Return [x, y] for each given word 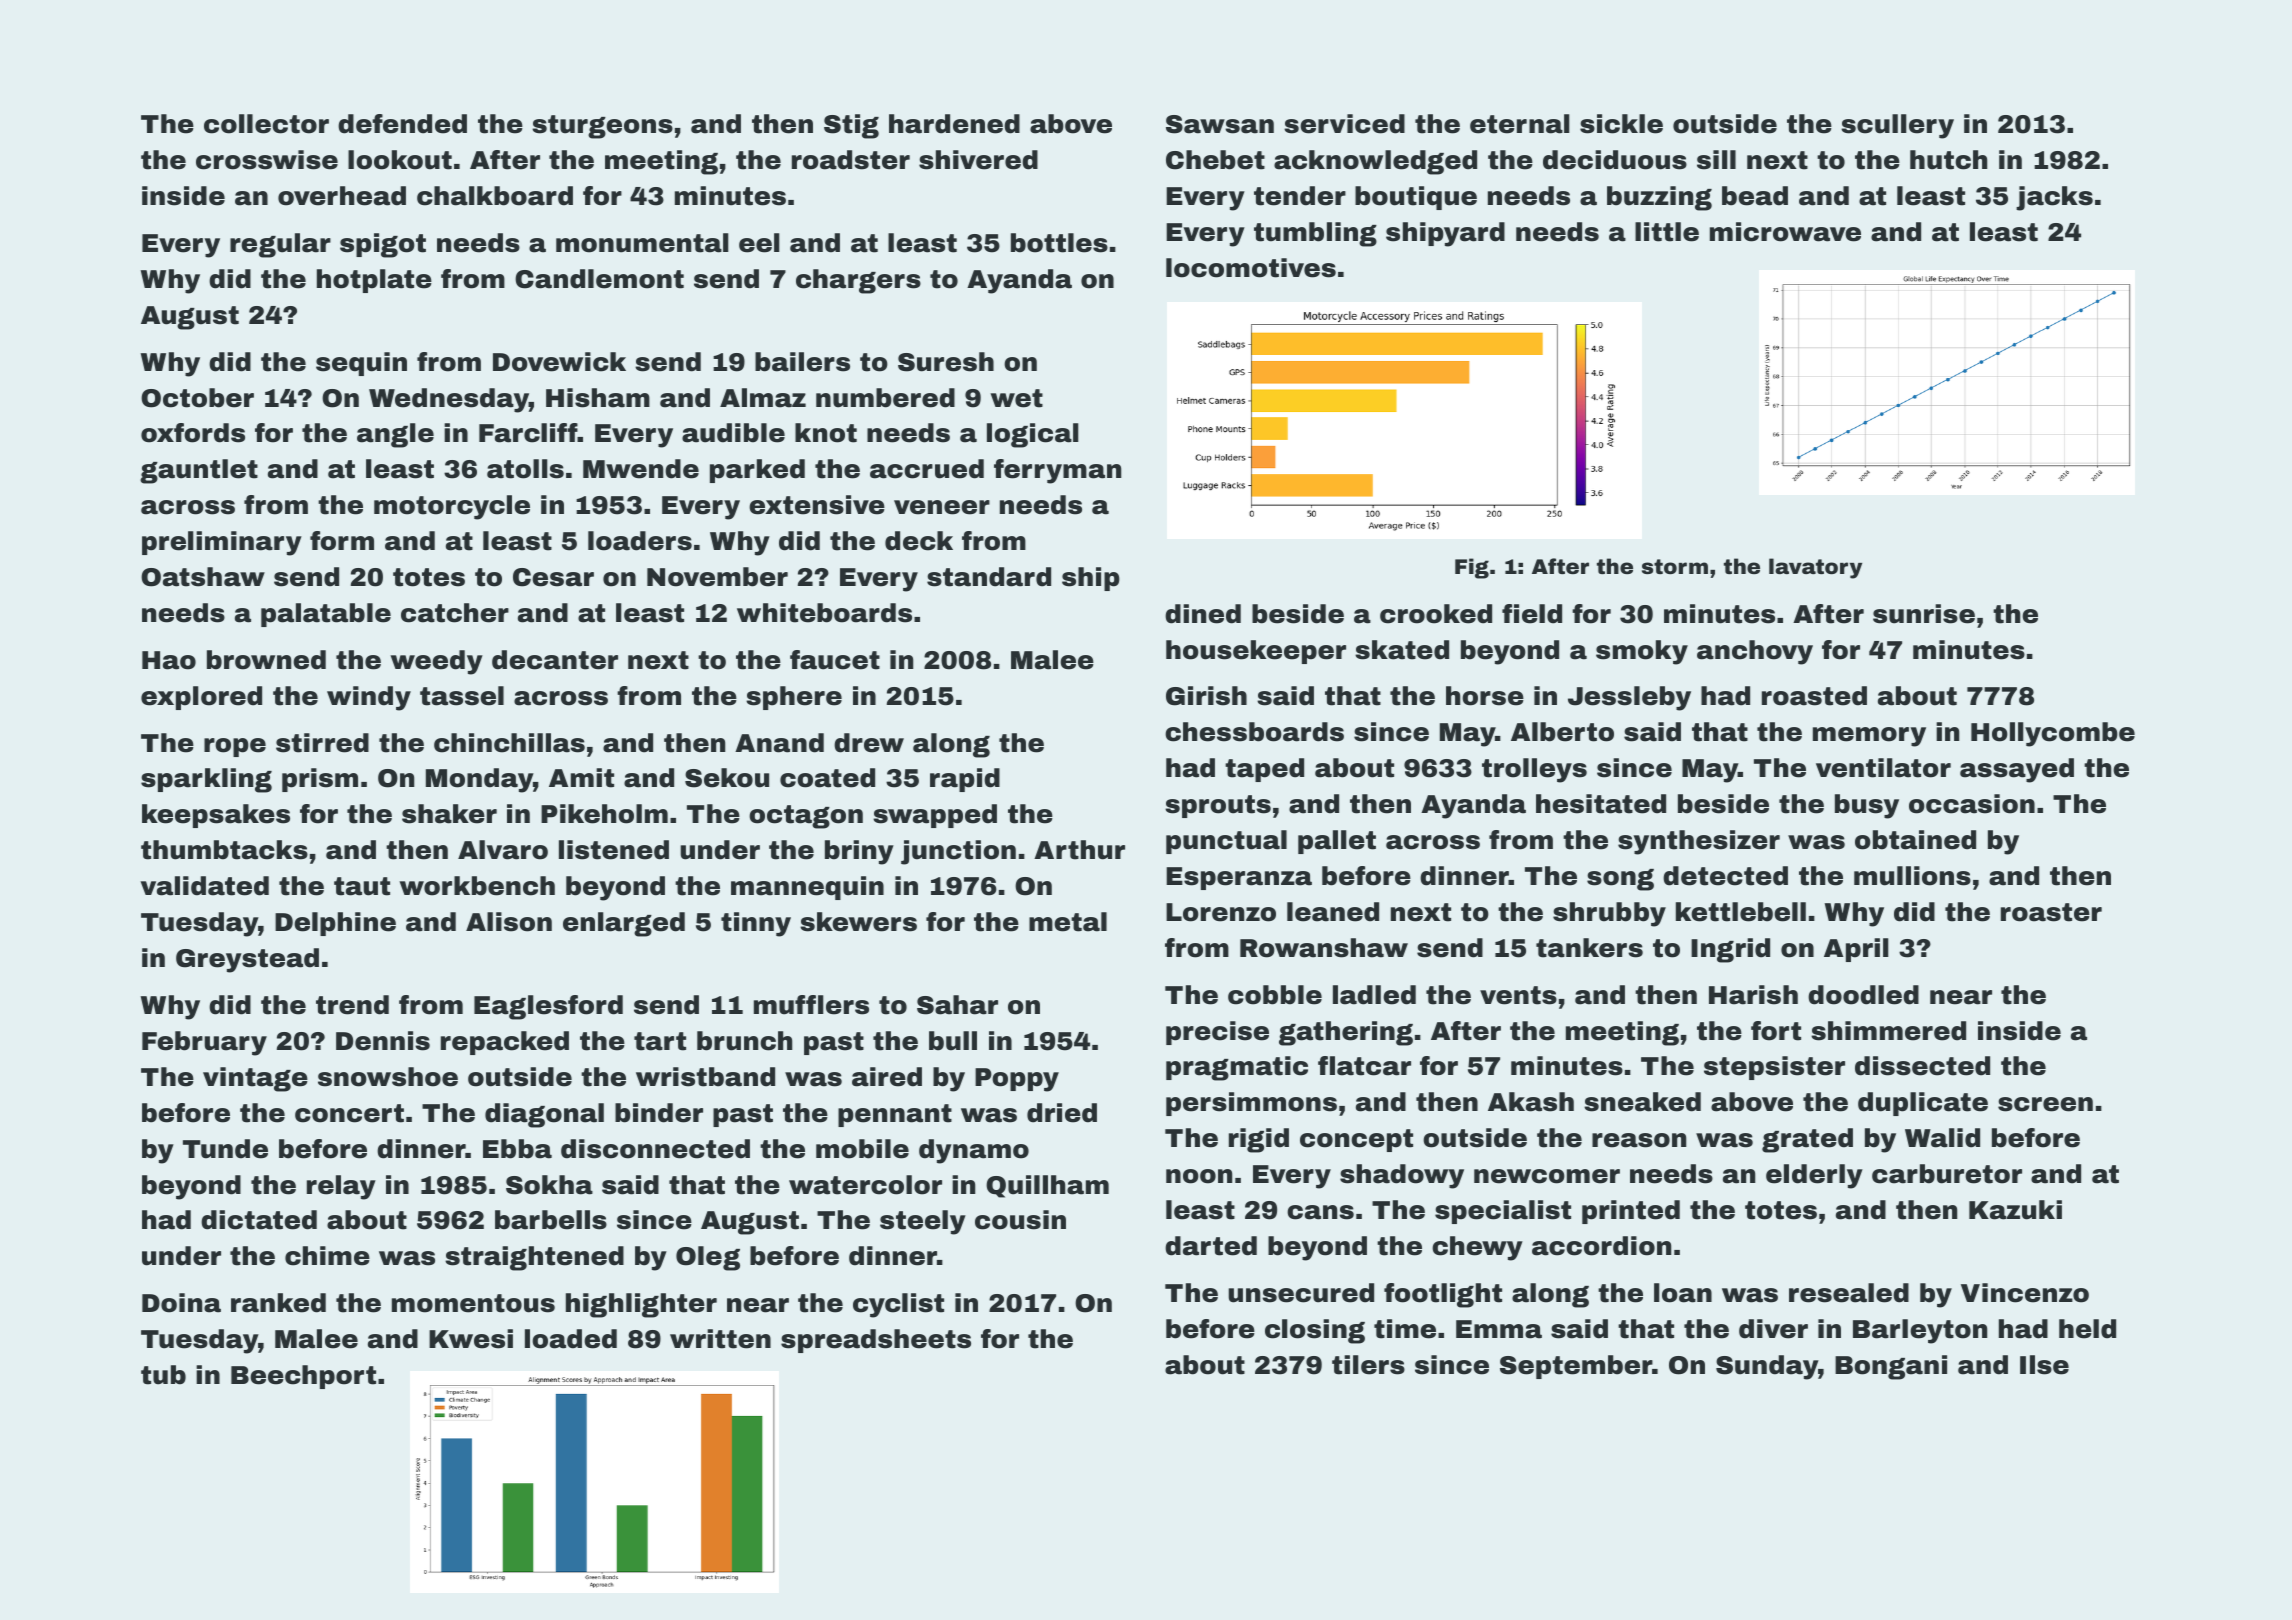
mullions [1912, 876]
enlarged [624, 924]
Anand [779, 743]
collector [266, 124]
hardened [954, 124]
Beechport [303, 1377]
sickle [1621, 124]
